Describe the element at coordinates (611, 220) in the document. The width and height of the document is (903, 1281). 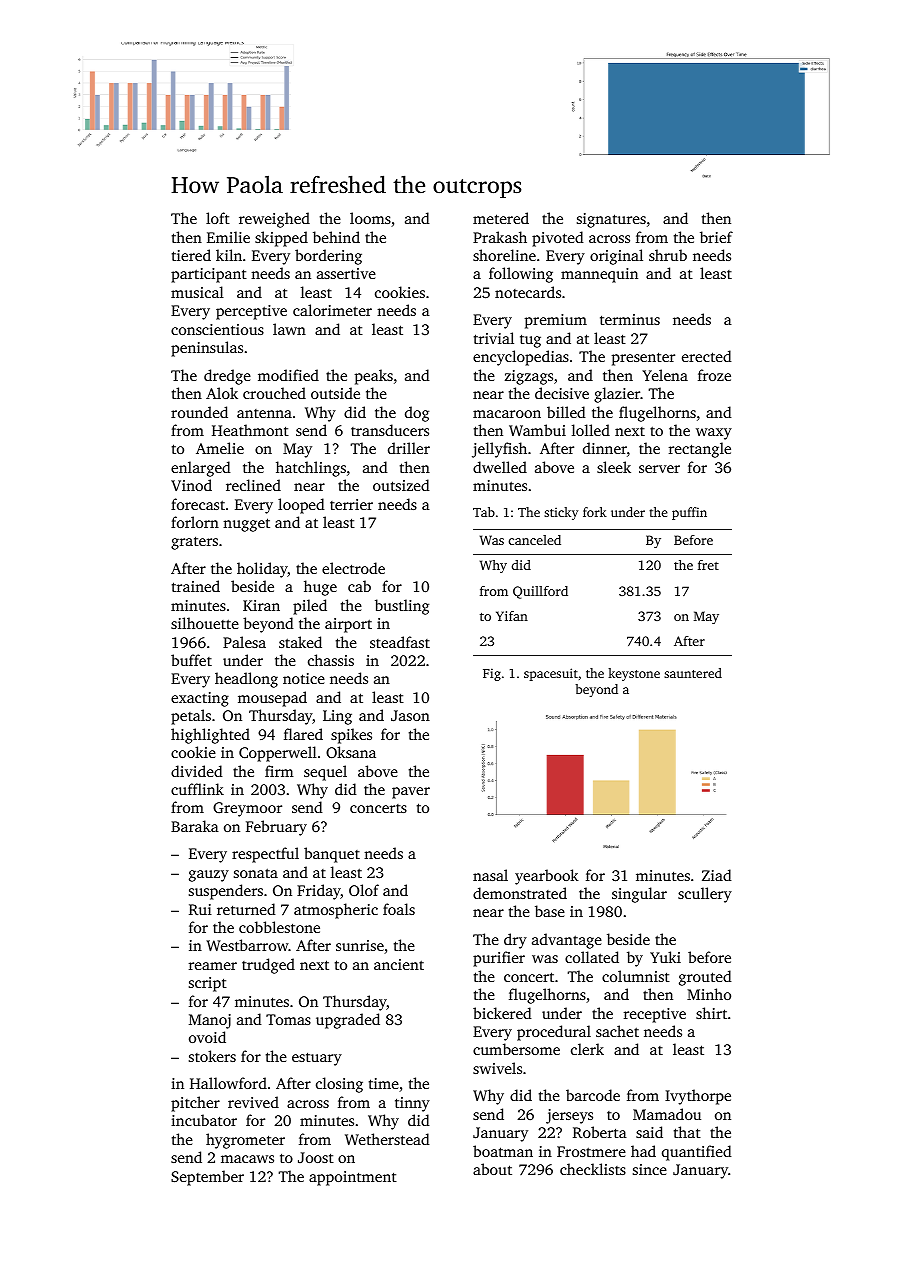
I see `signatures` at that location.
